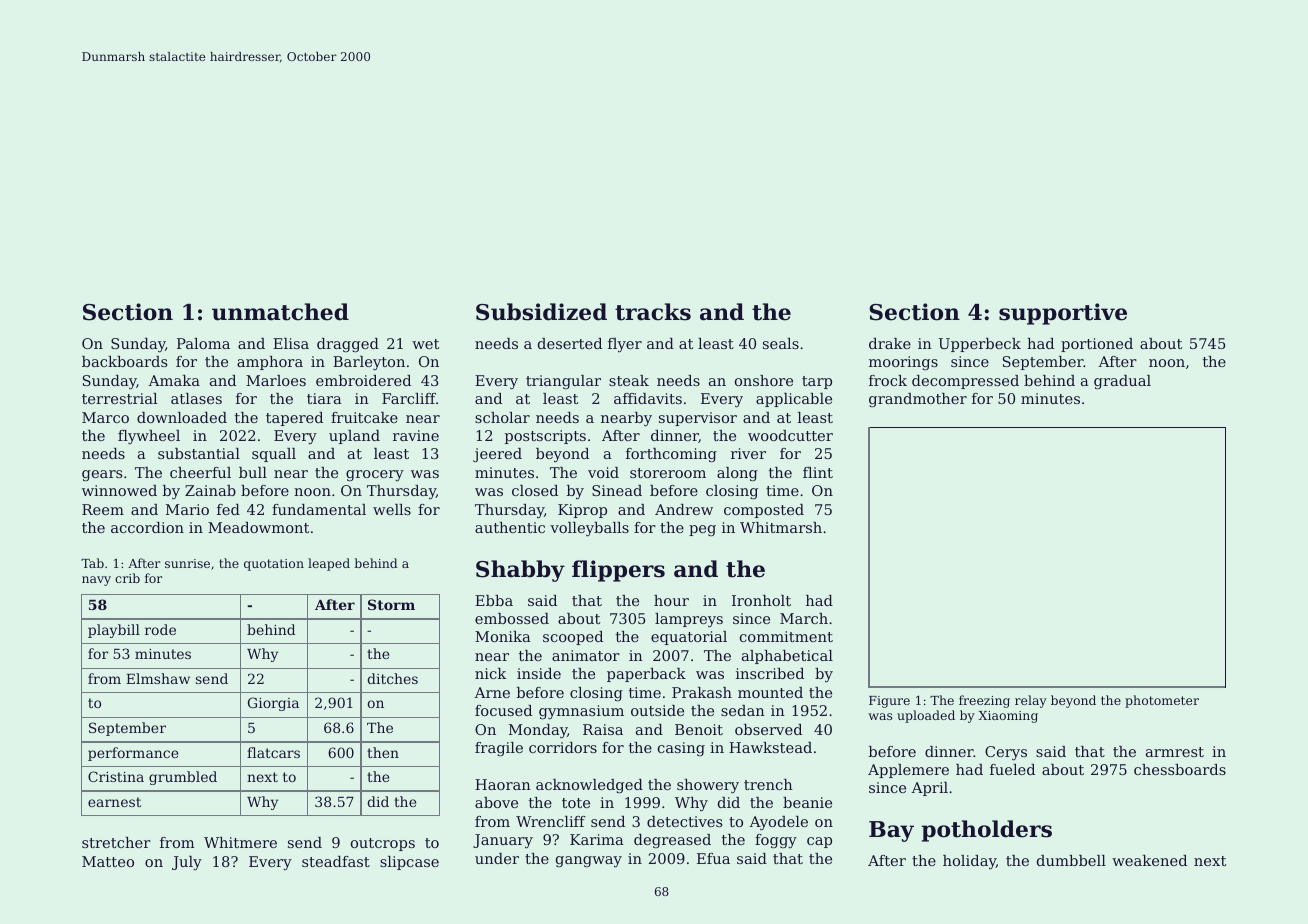  What do you see at coordinates (804, 618) in the page?
I see `March` at bounding box center [804, 618].
